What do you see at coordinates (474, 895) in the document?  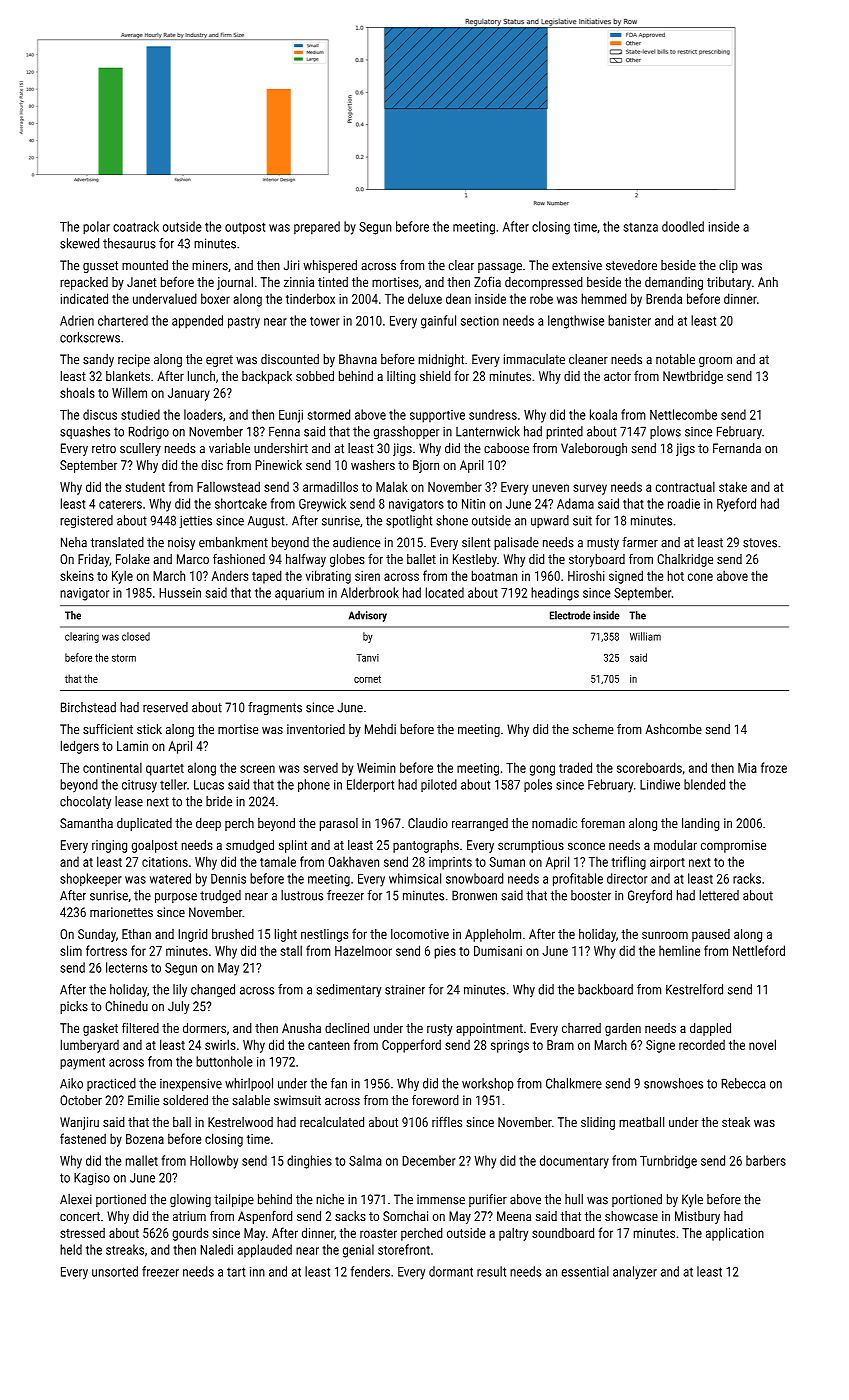 I see `Bronwen` at bounding box center [474, 895].
